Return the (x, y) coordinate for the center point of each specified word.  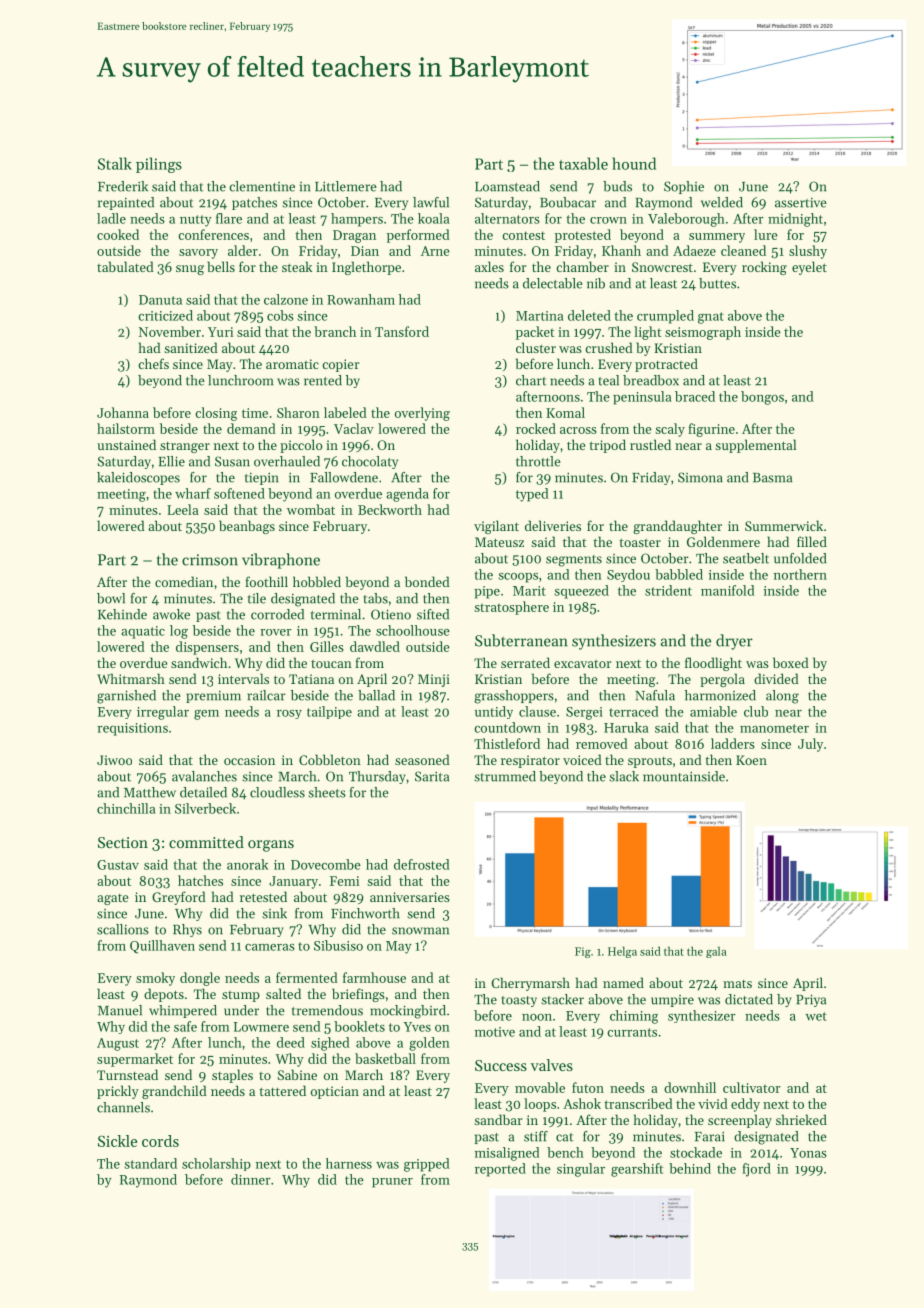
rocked (536, 428)
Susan (232, 461)
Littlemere (346, 186)
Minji (434, 680)
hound (634, 163)
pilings (159, 165)
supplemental (755, 446)
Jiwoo (114, 760)
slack (624, 776)
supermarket (135, 1060)
